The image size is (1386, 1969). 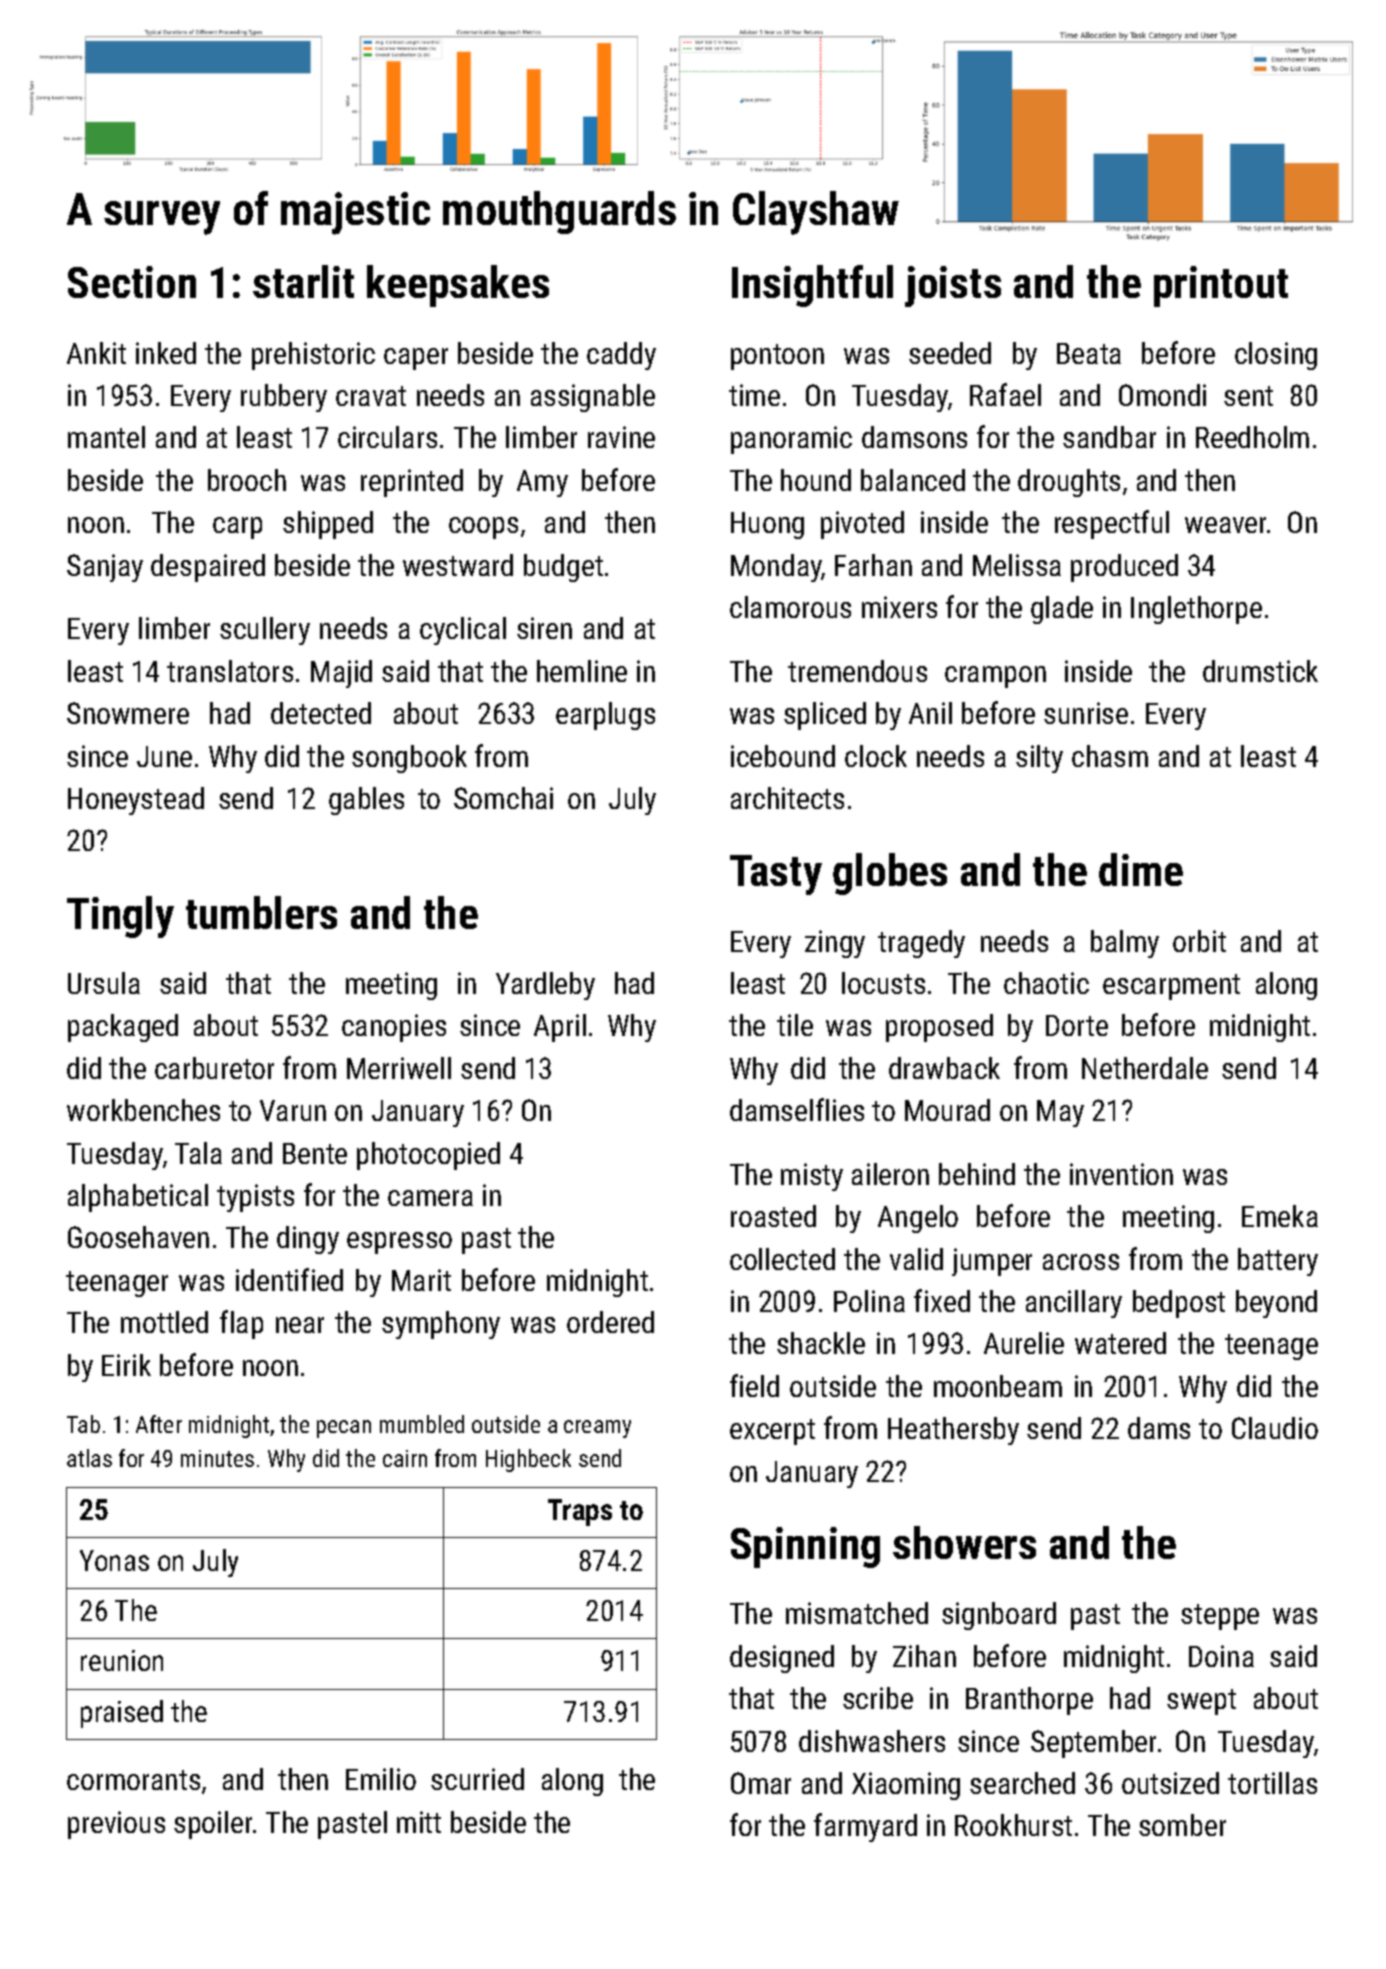 I want to click on Huong, so click(x=767, y=525).
